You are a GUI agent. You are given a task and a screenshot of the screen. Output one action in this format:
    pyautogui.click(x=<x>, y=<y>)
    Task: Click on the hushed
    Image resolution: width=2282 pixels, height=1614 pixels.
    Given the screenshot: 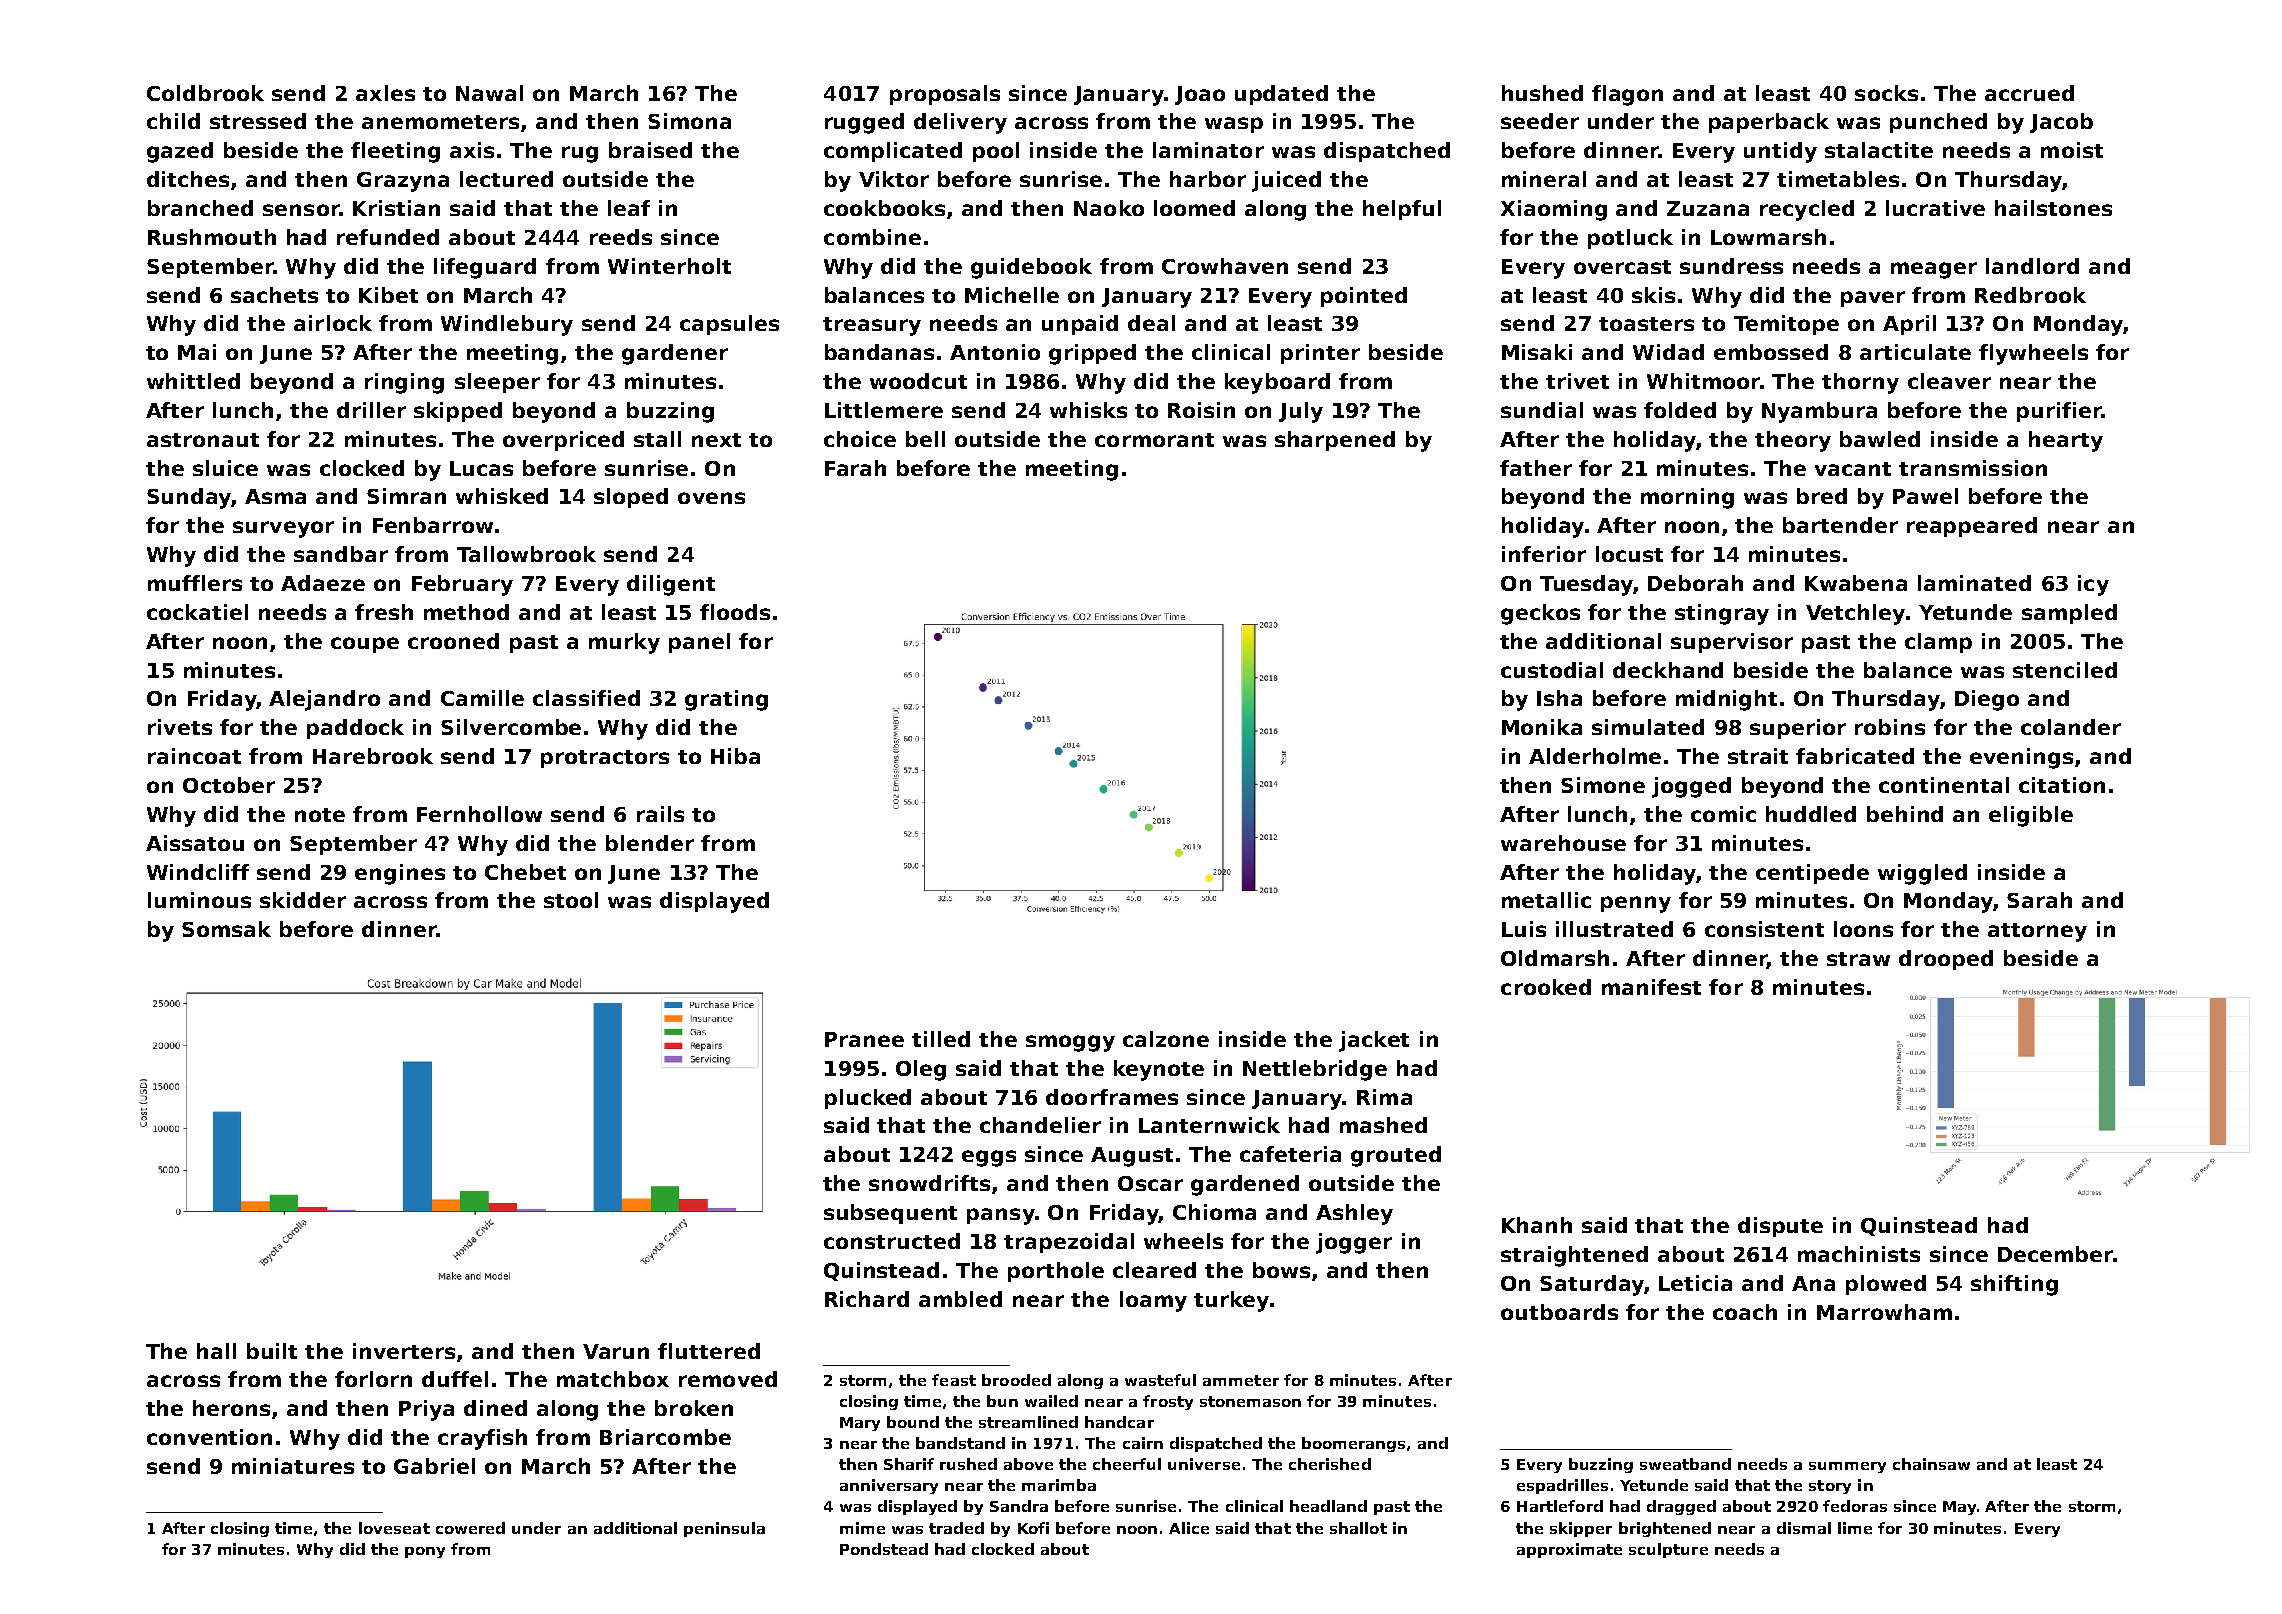 What is the action you would take?
    pyautogui.click(x=1542, y=93)
